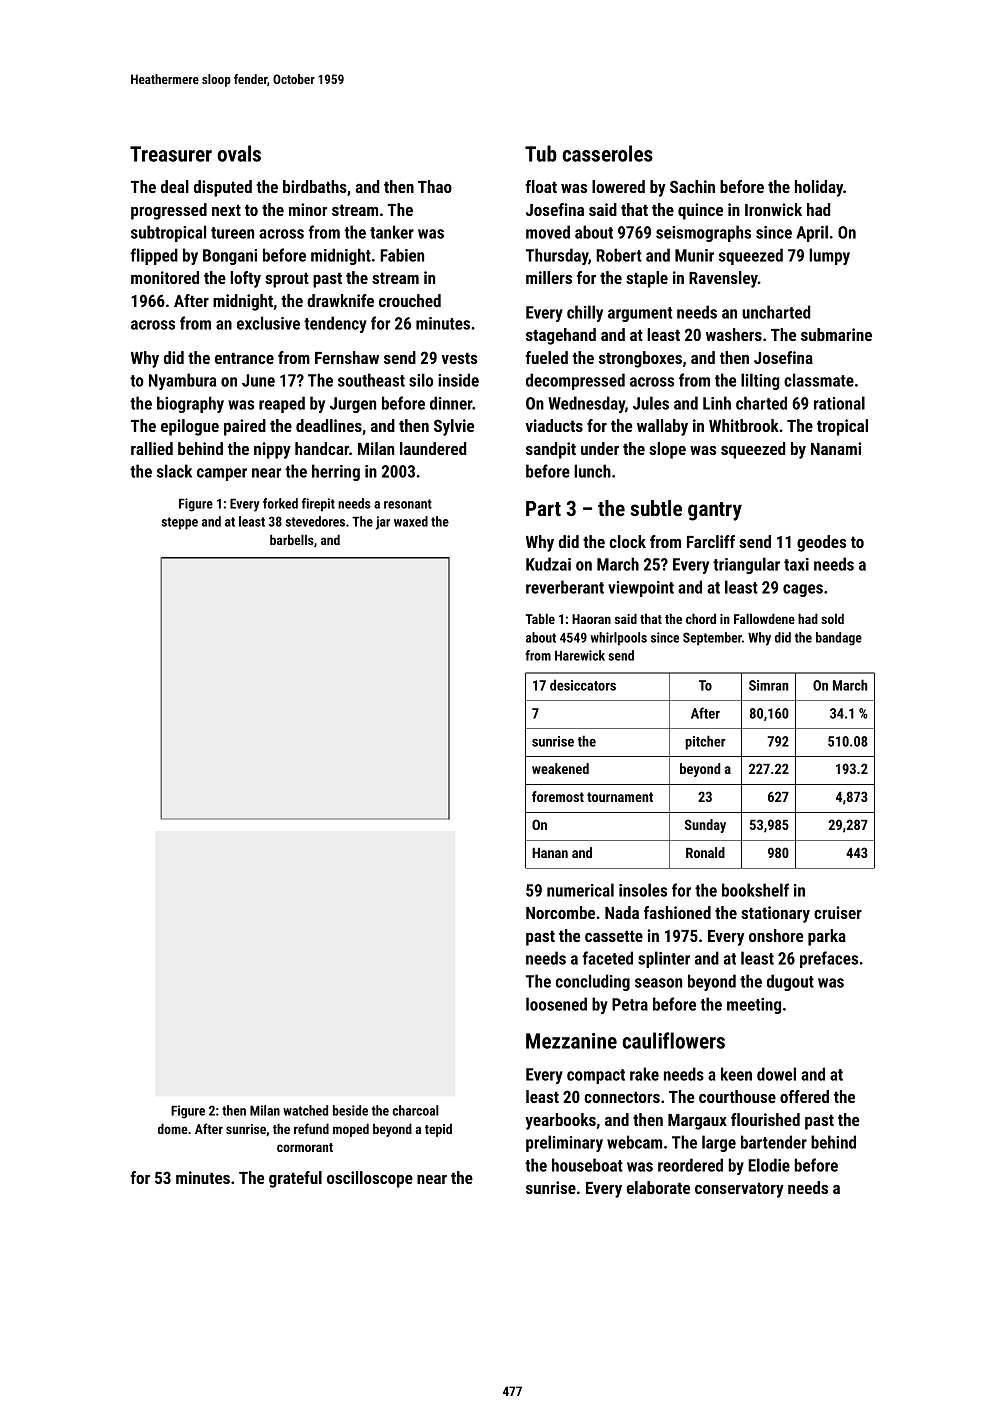 The width and height of the page is (1005, 1427). What do you see at coordinates (173, 1128) in the page?
I see `dome` at bounding box center [173, 1128].
